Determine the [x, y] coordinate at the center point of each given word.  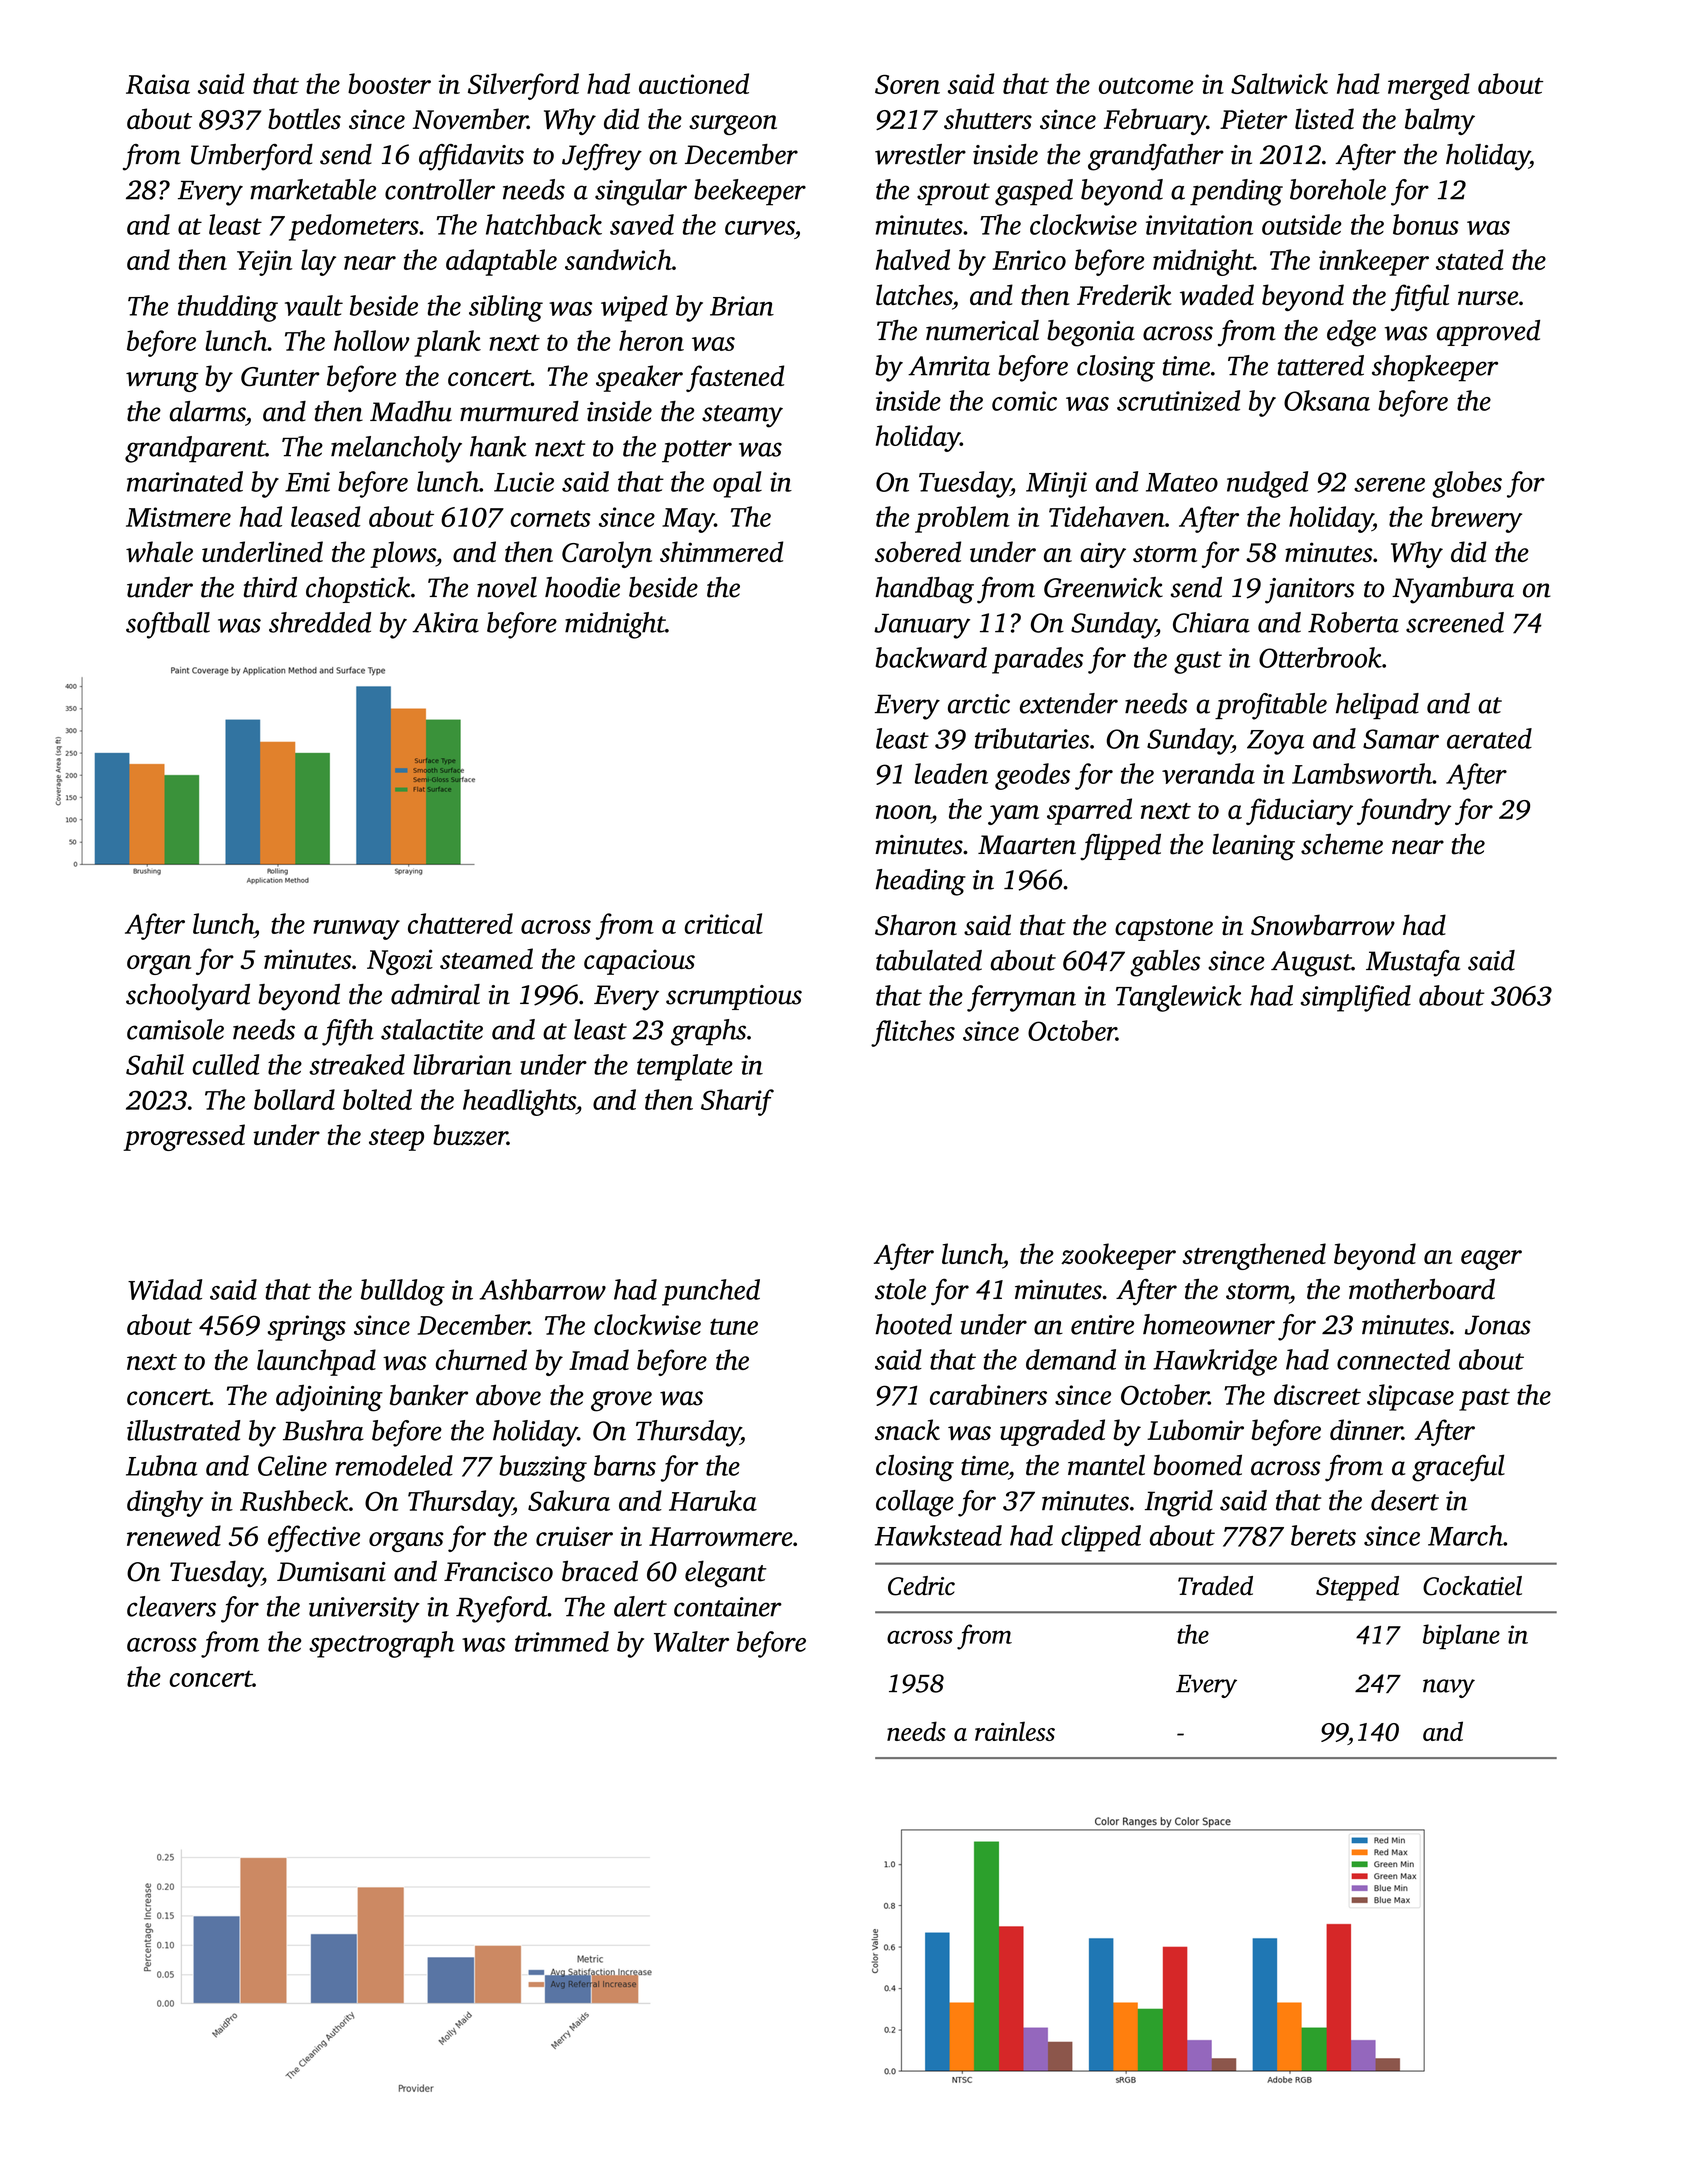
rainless [1015, 1731]
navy [1449, 1688]
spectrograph [382, 1644]
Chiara [1211, 622]
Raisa [158, 84]
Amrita [949, 366]
